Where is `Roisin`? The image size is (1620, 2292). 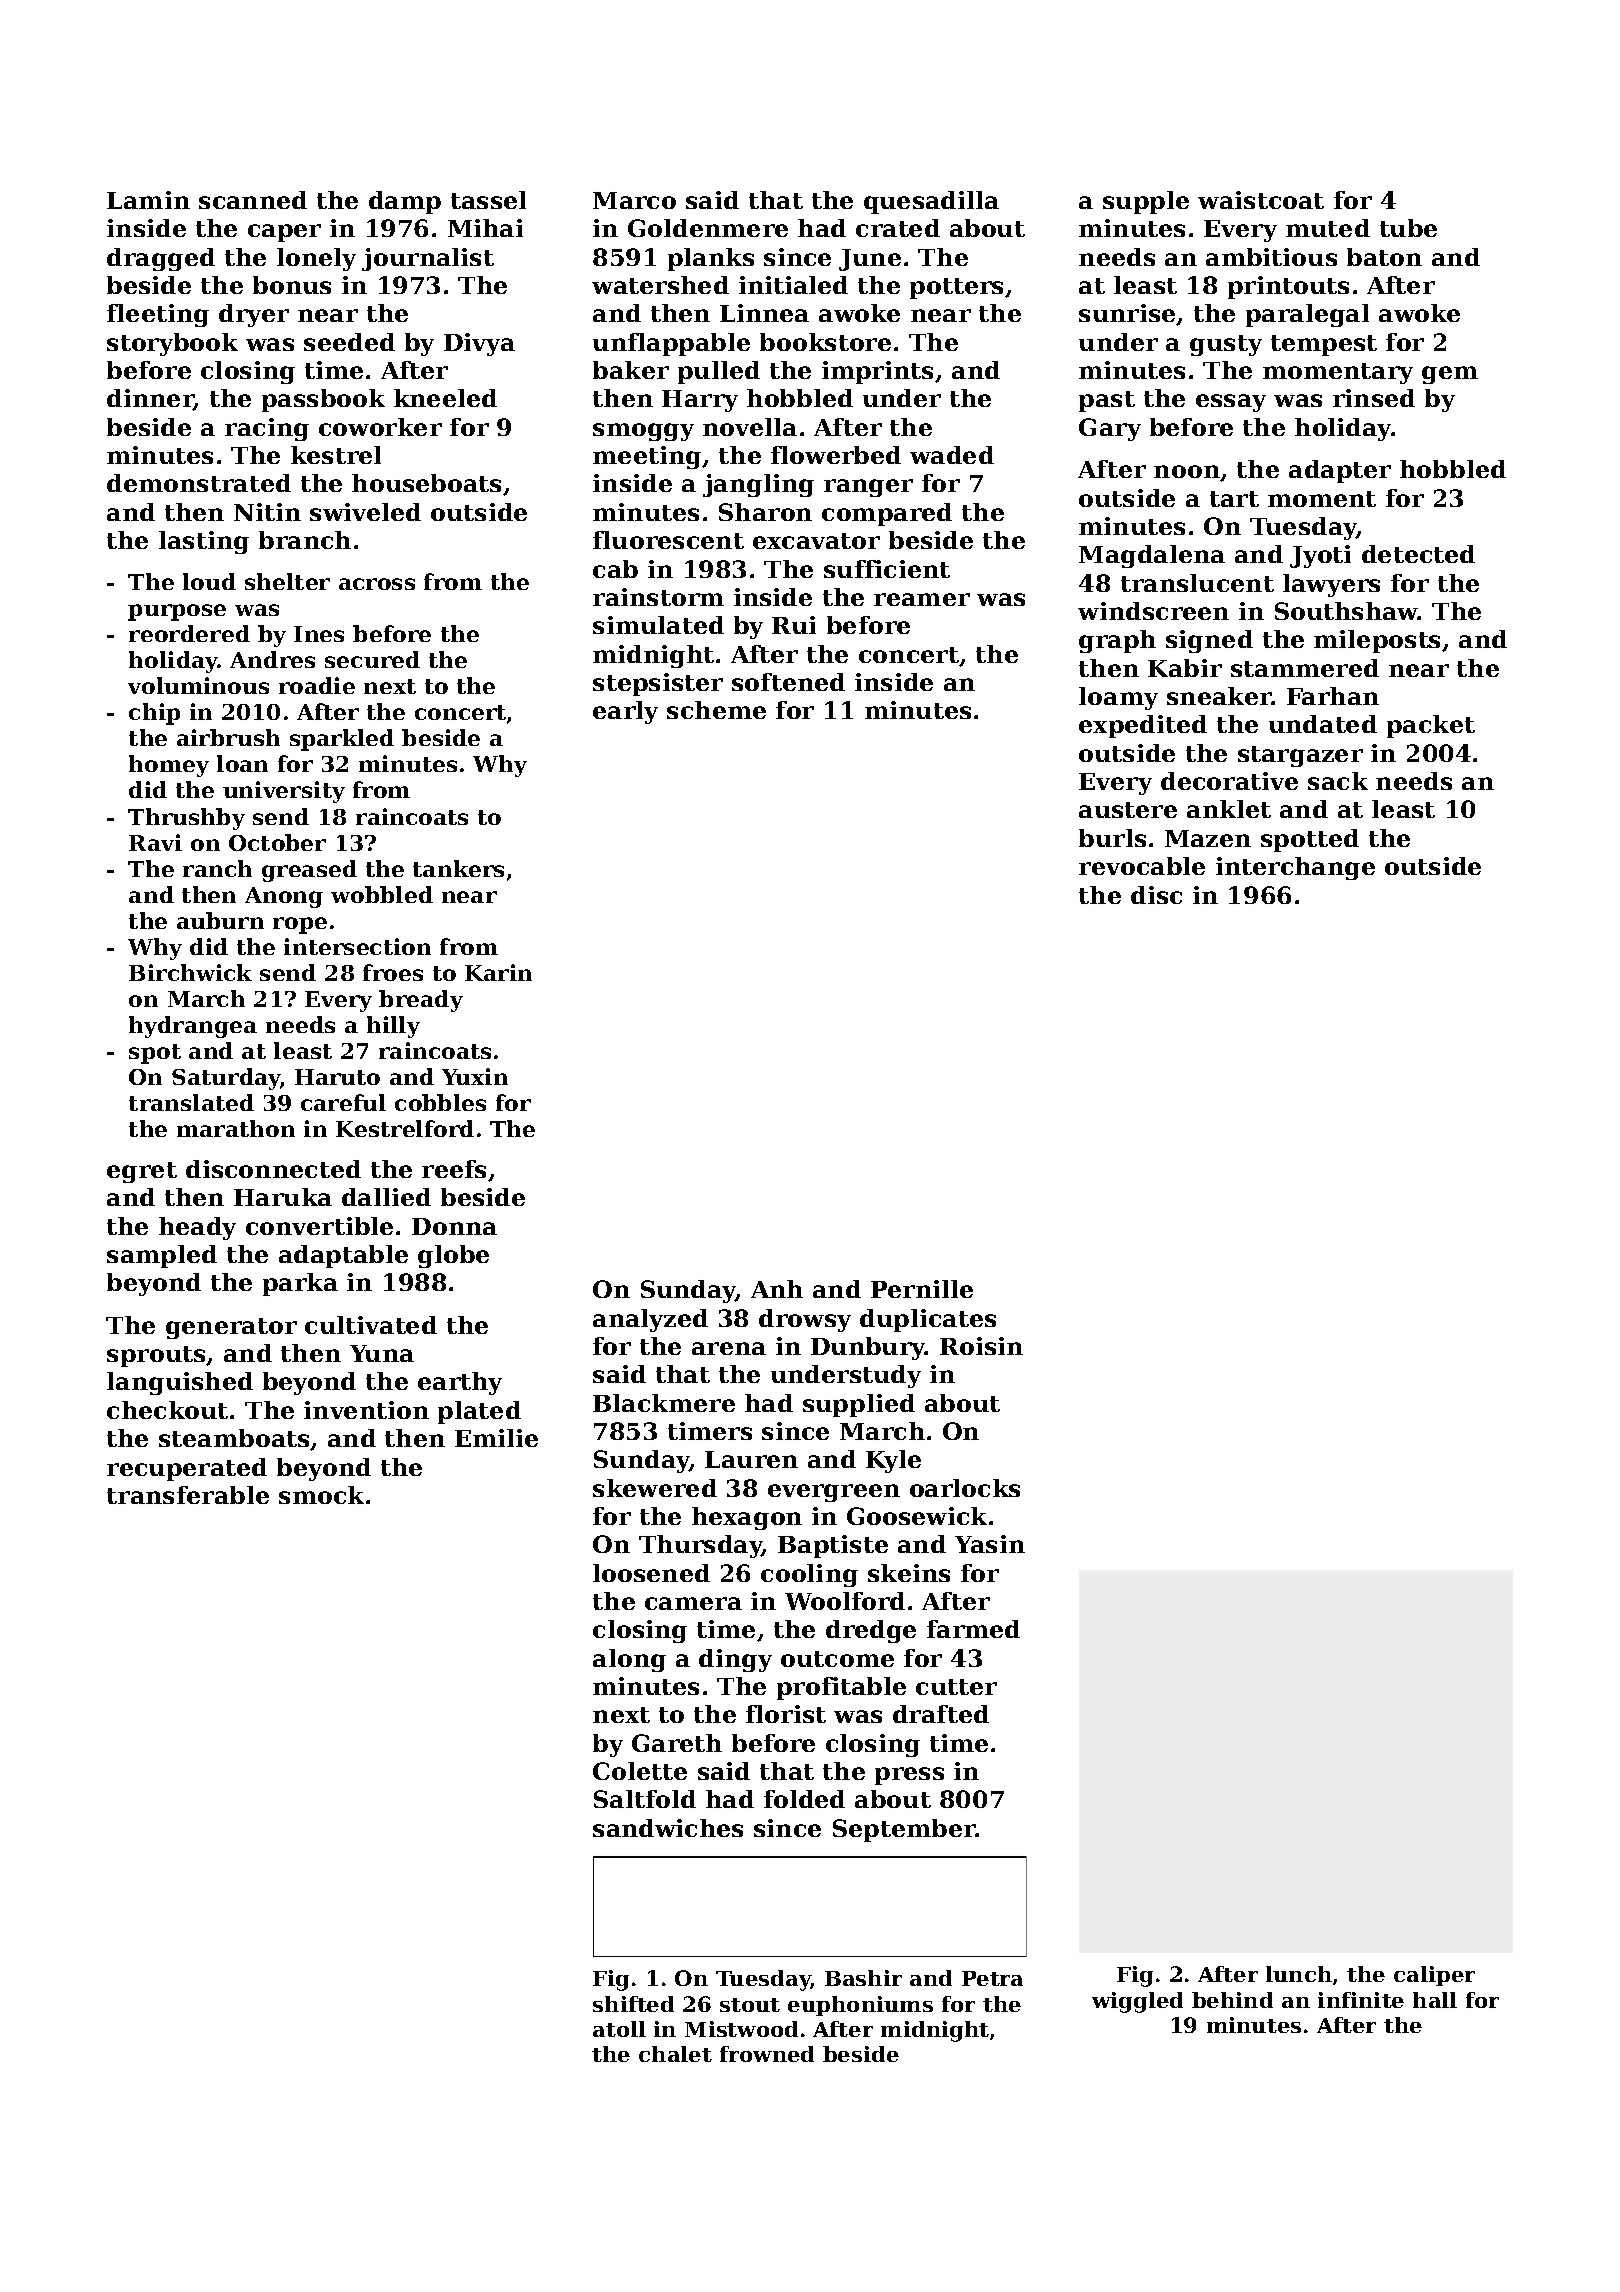 Roisin is located at coordinates (981, 1346).
